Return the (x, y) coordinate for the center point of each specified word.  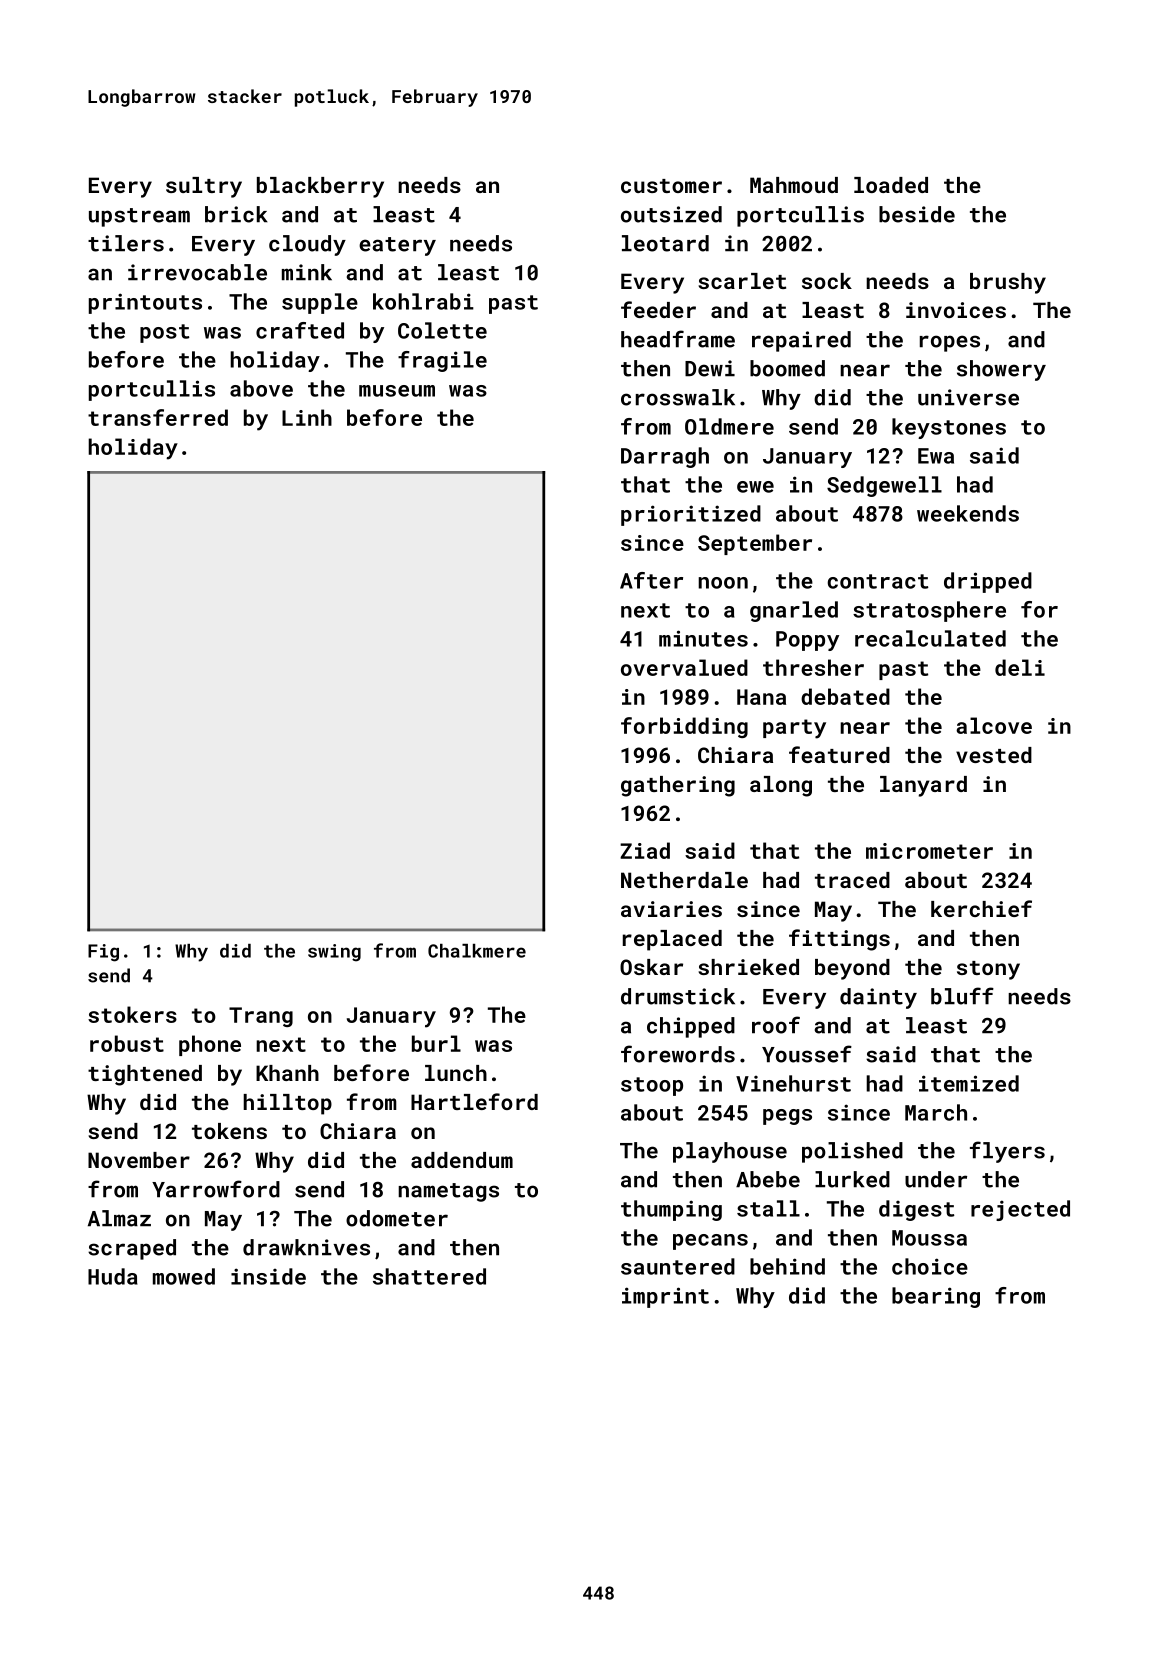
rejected (1020, 1210)
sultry (204, 187)
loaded (891, 185)
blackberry (320, 187)
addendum (462, 1160)
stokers (132, 1014)
